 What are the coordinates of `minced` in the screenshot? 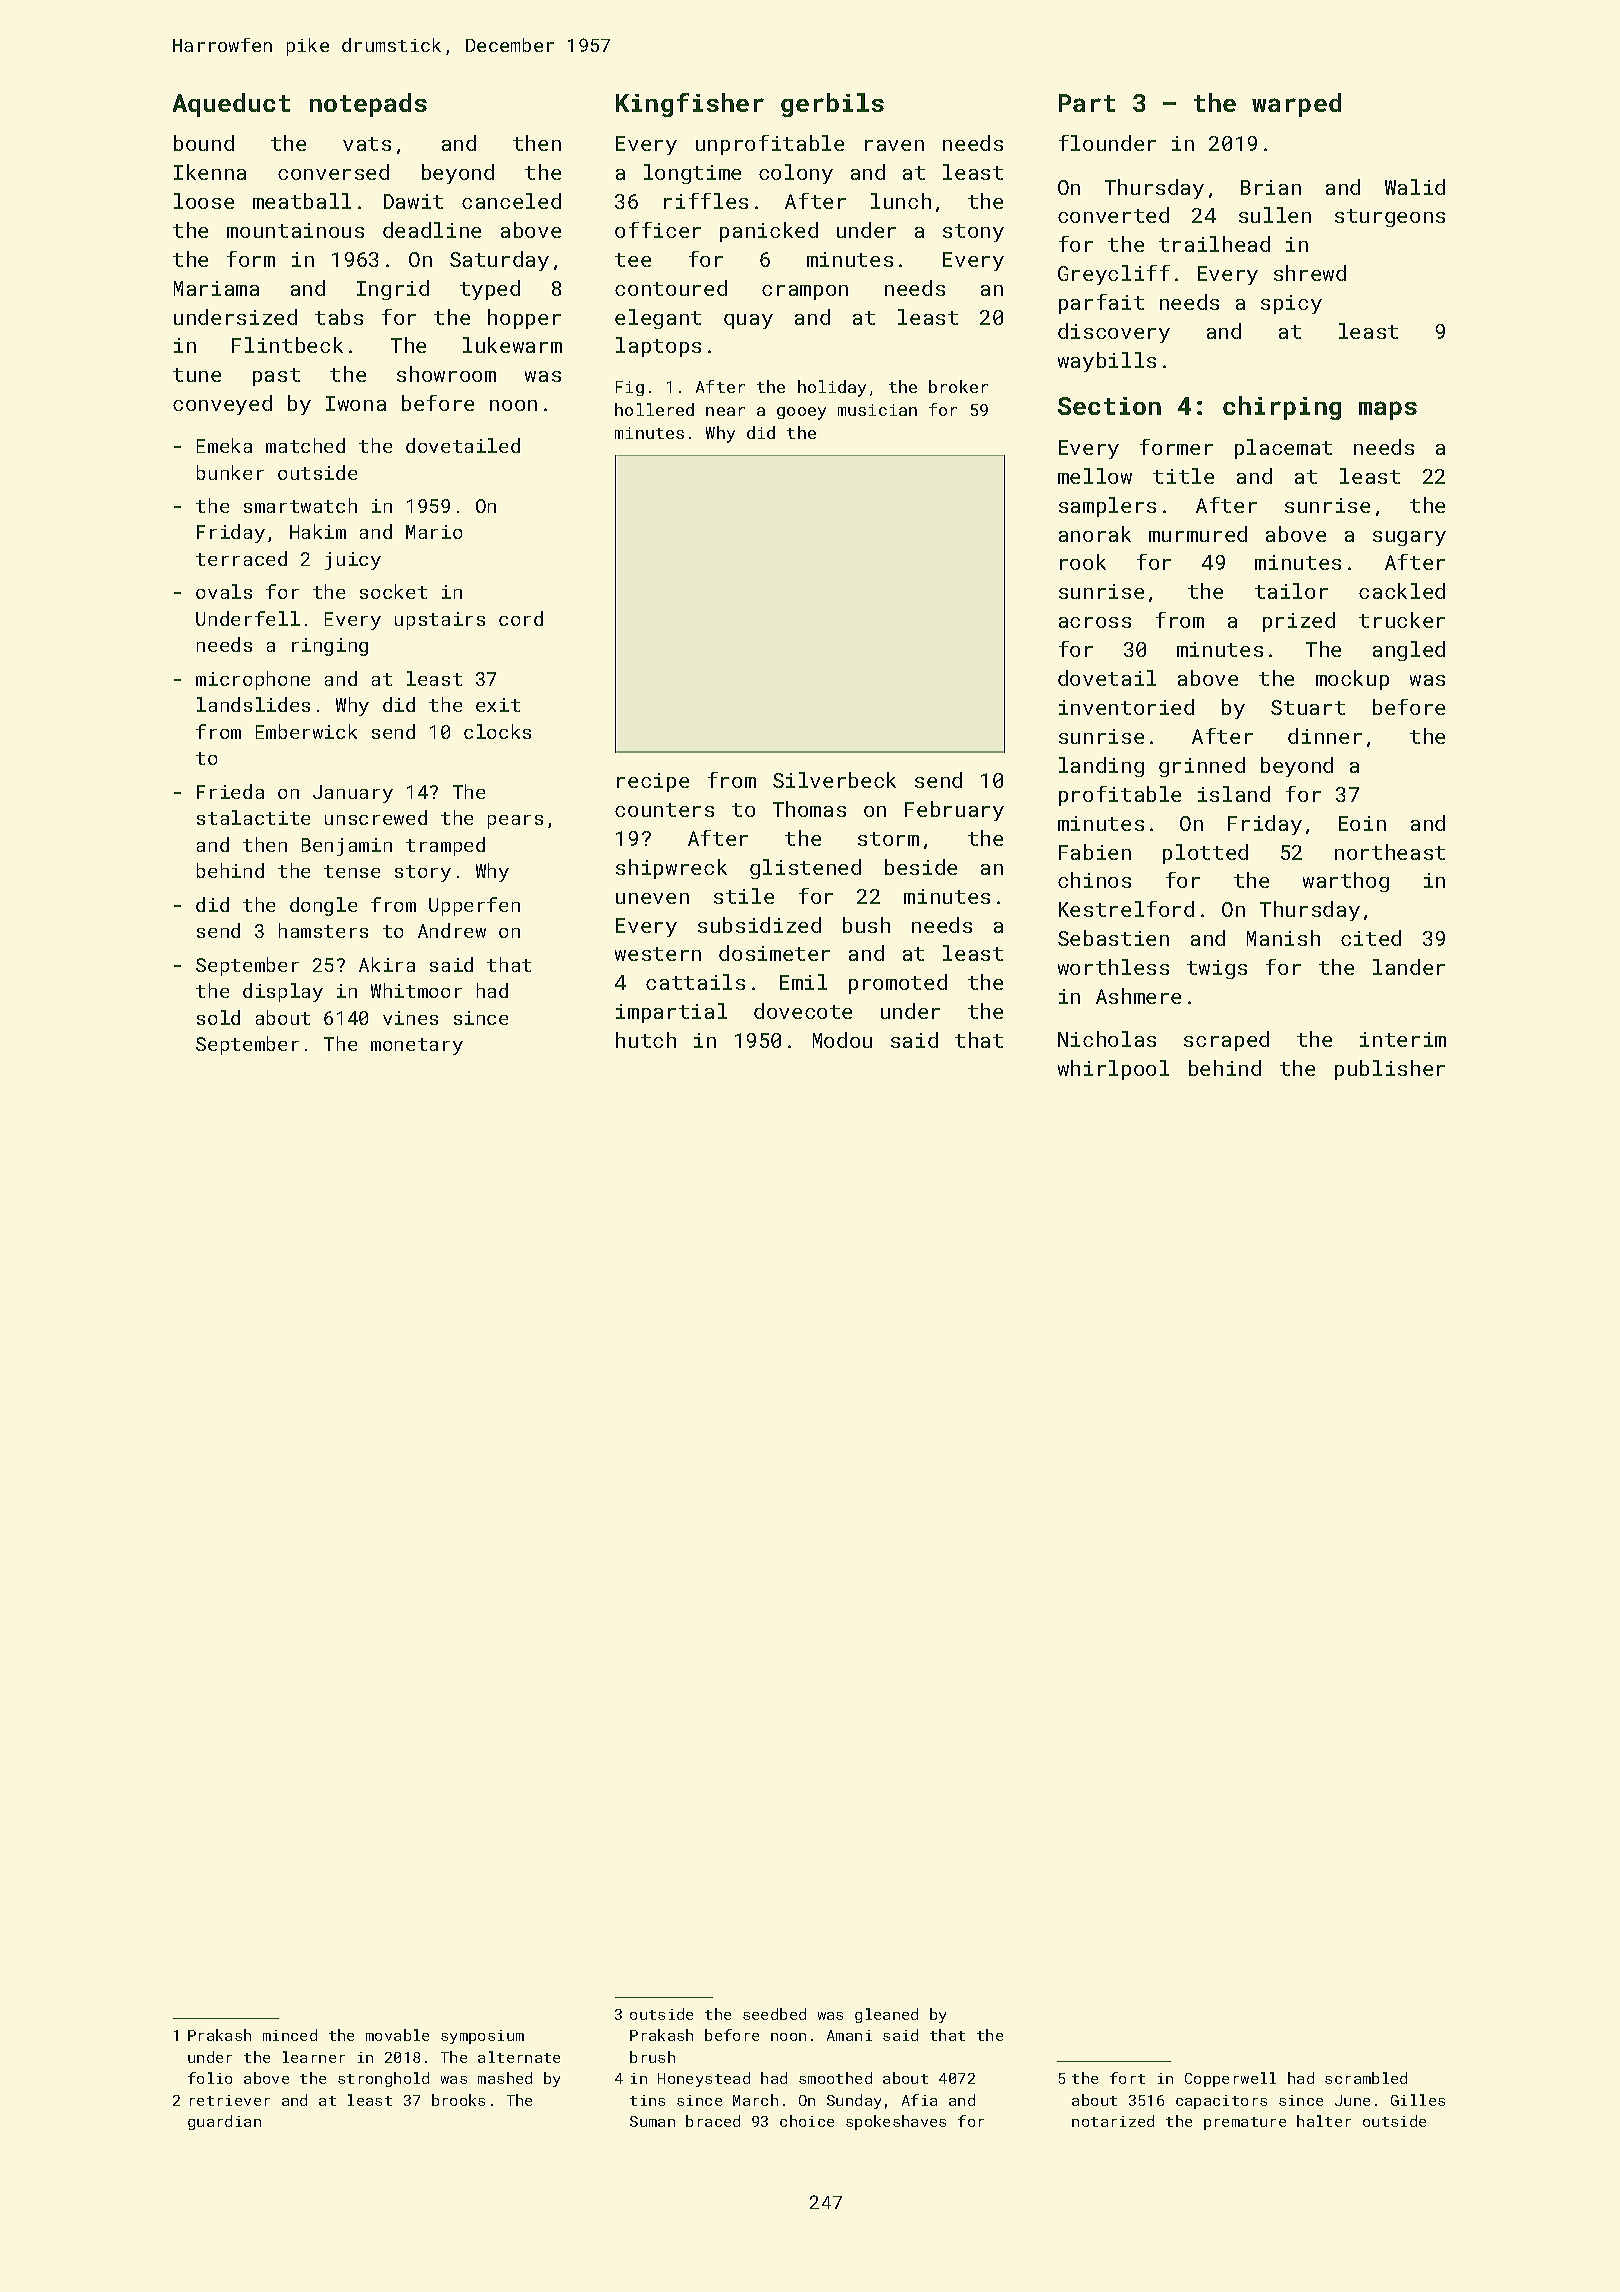 It's located at (290, 2035).
